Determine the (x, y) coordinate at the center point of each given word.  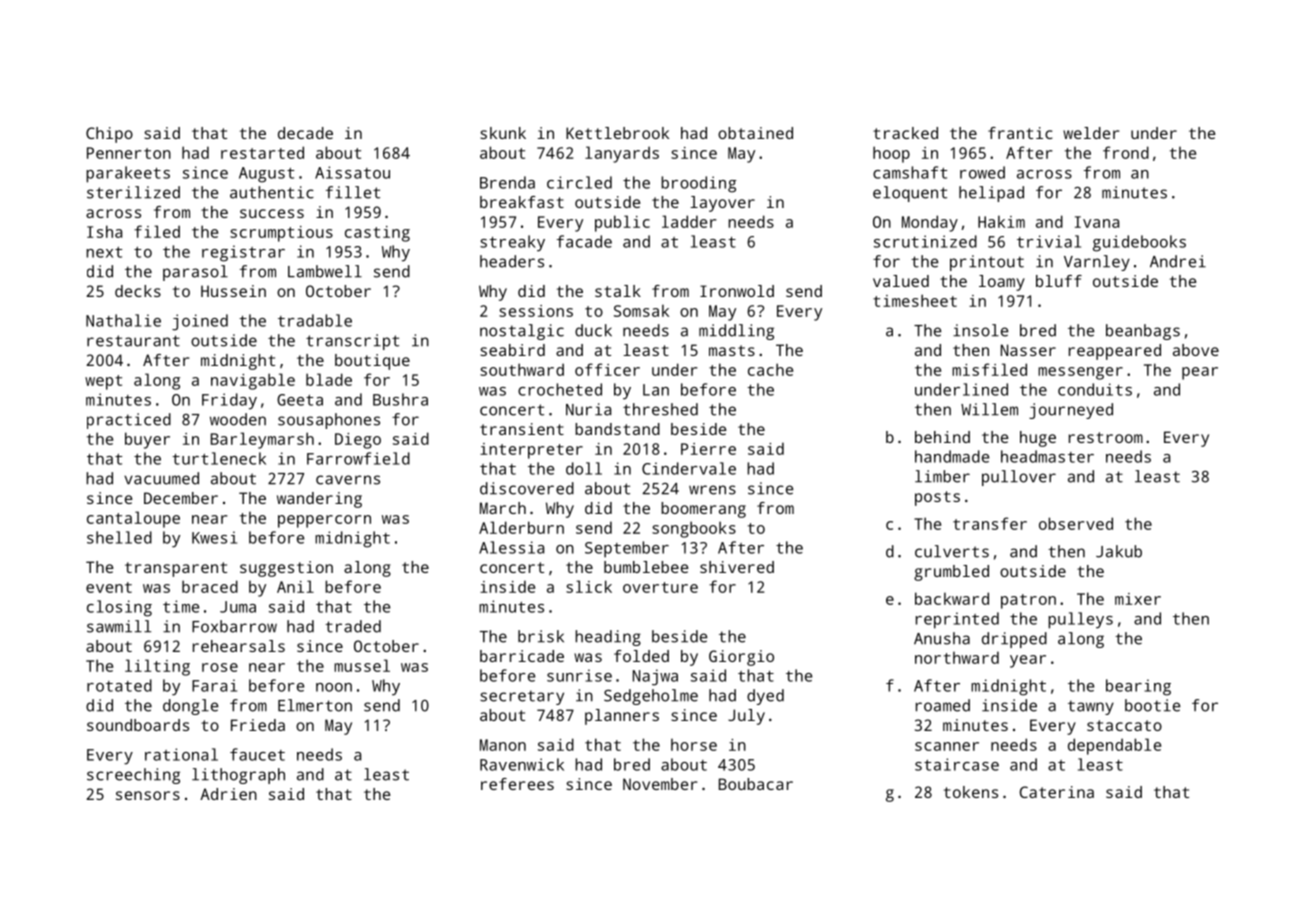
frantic (1020, 133)
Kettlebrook (617, 133)
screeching (133, 776)
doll (584, 468)
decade (305, 133)
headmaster (1047, 456)
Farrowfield (358, 458)
